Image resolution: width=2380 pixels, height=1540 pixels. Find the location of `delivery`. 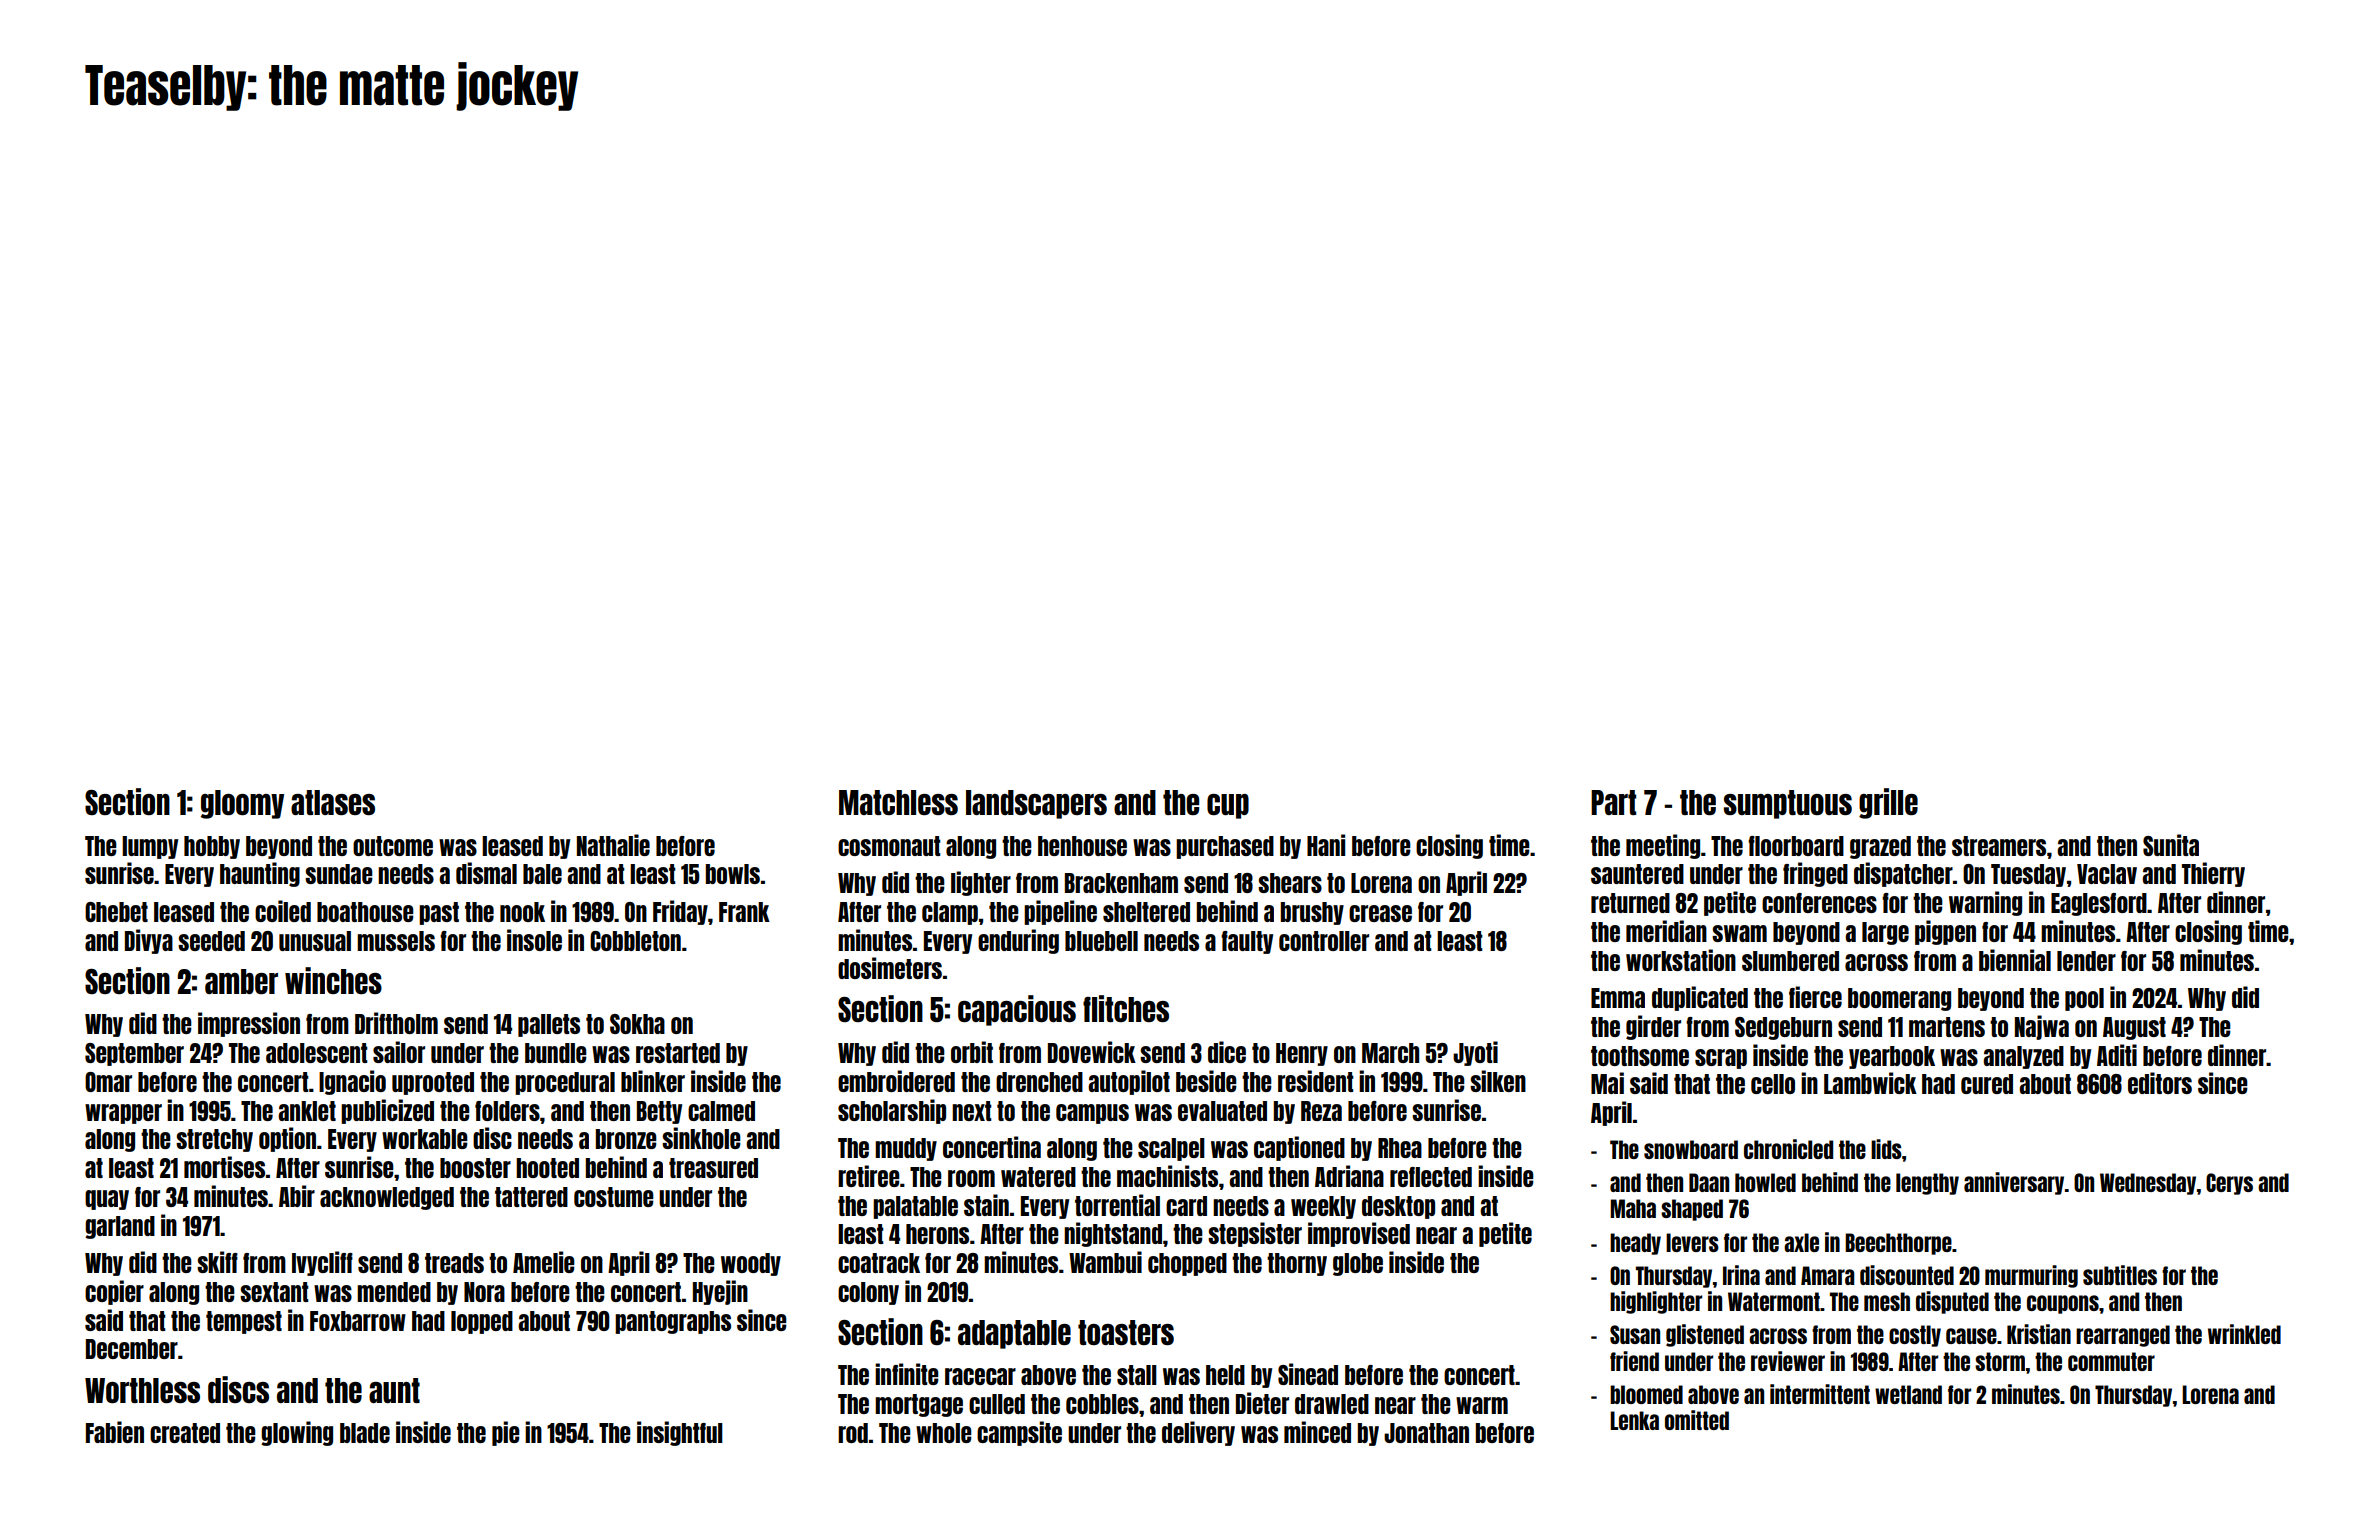

delivery is located at coordinates (1198, 1433).
